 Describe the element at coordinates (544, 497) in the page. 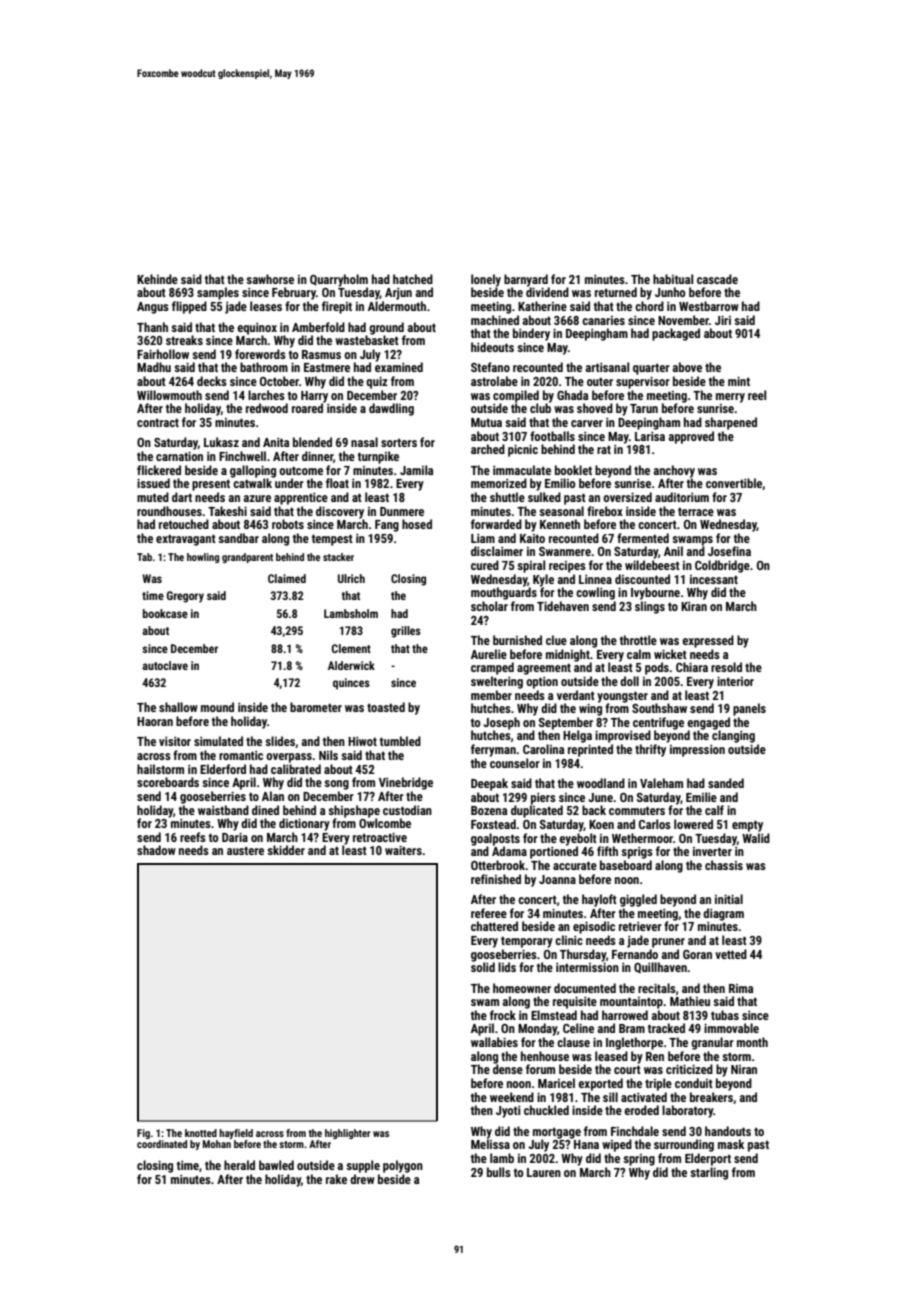

I see `sulked` at that location.
